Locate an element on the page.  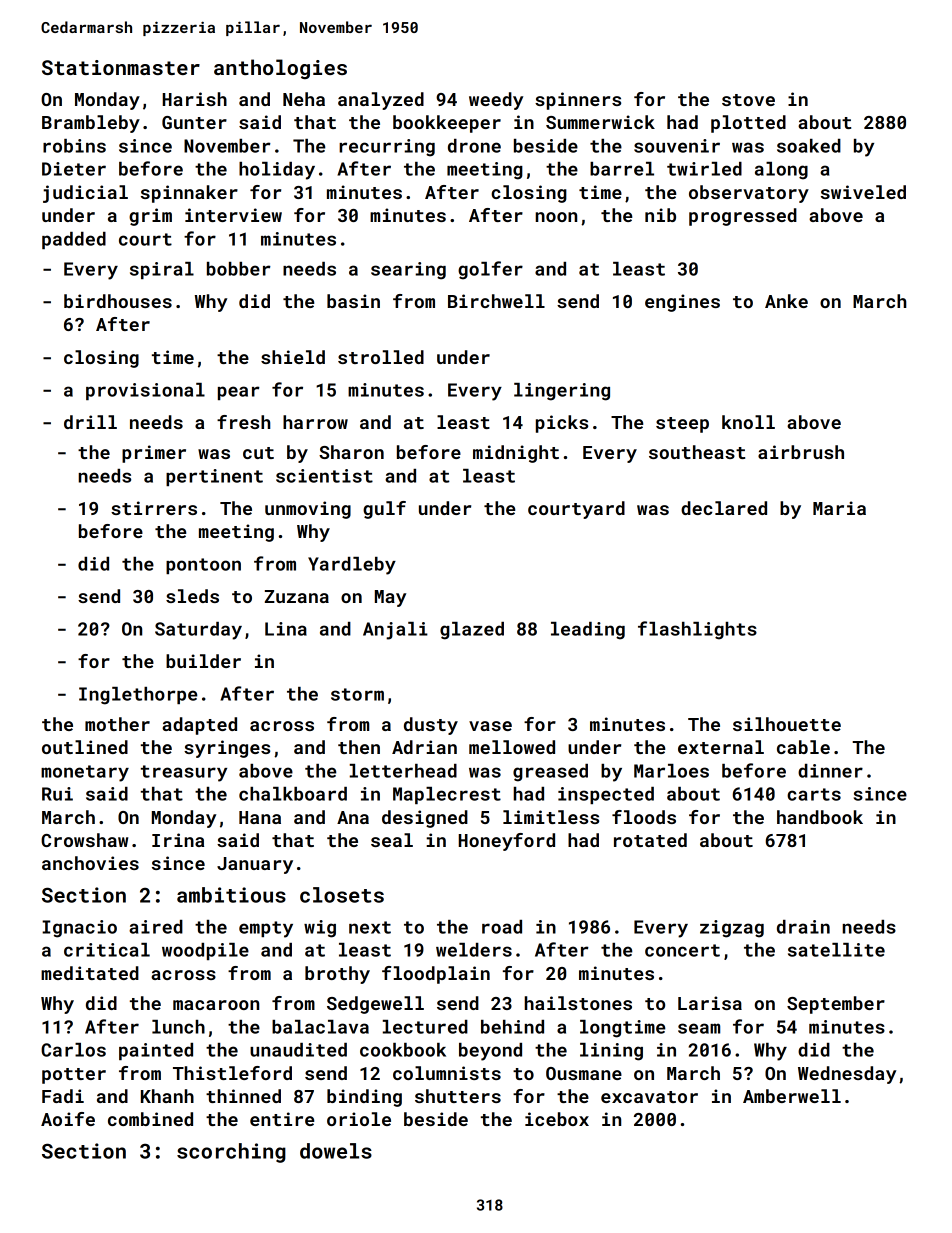
swiveled is located at coordinates (863, 192).
